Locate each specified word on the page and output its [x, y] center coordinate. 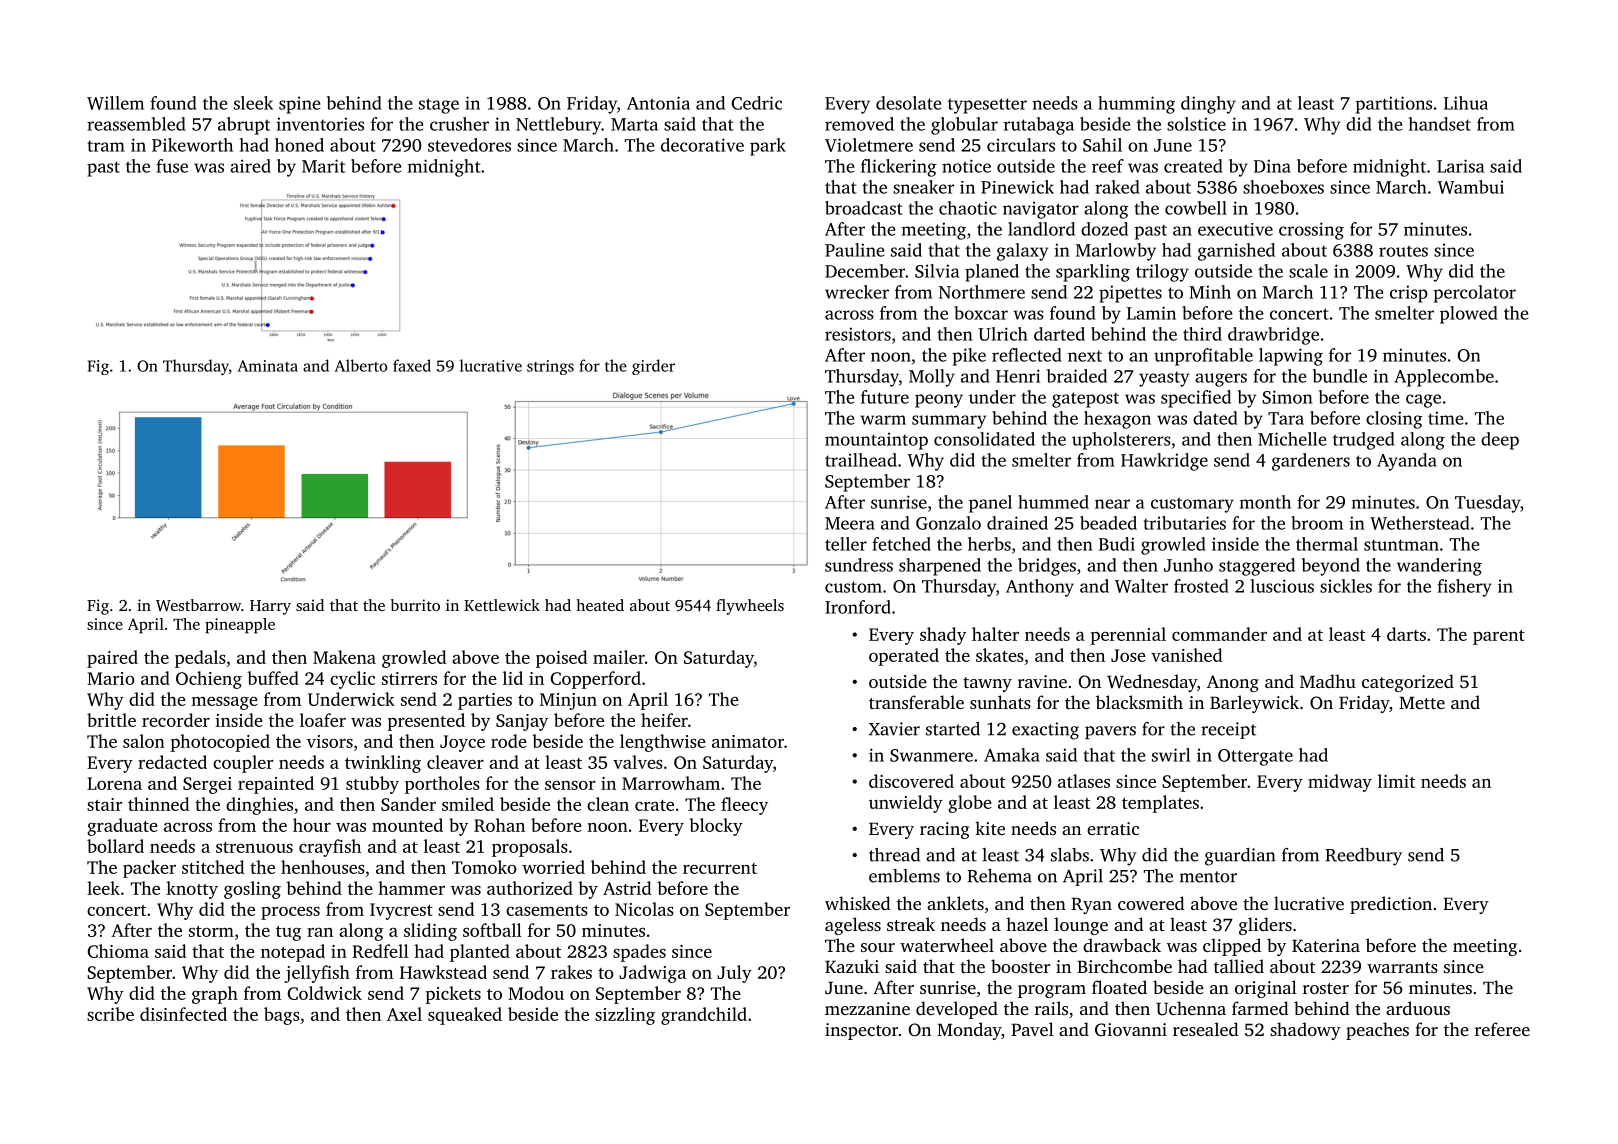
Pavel [1032, 1029]
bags [282, 1016]
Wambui [1471, 187]
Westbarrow [198, 605]
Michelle [1292, 439]
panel [990, 504]
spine [299, 105]
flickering [898, 168]
